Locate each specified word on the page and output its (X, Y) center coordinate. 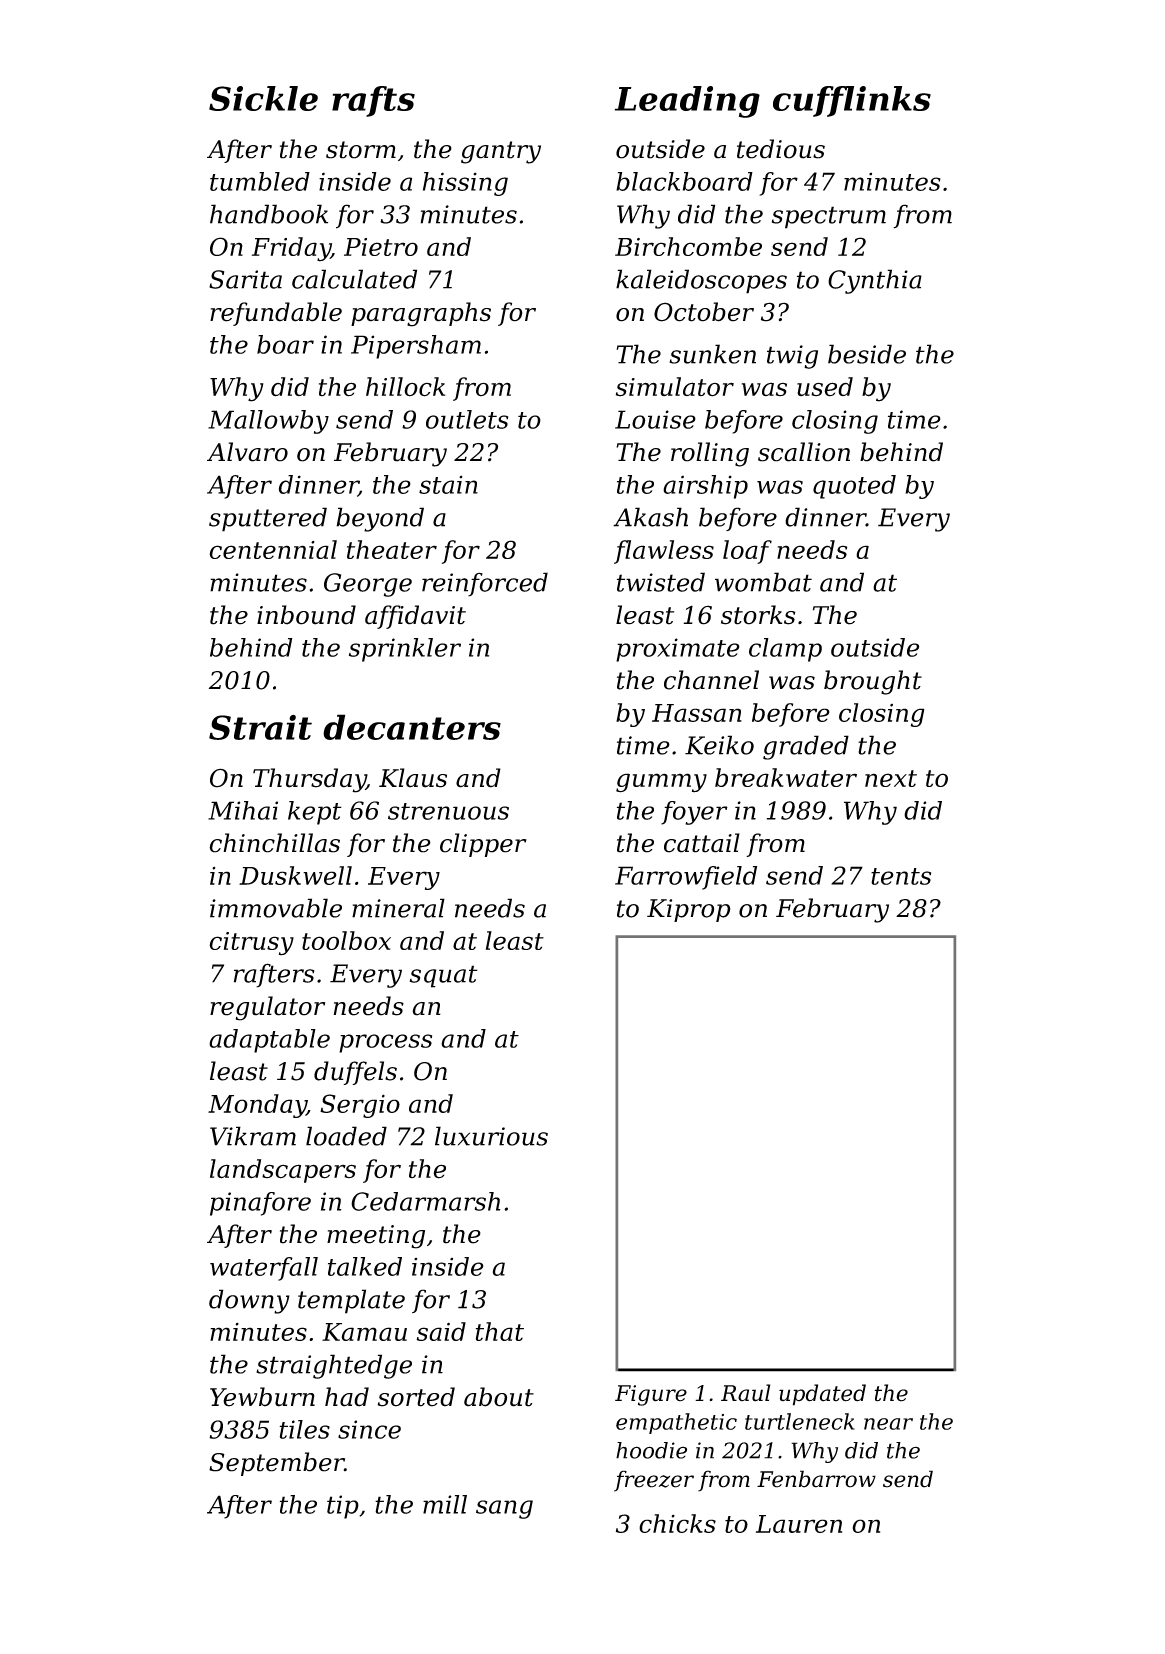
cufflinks (852, 101)
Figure (651, 1395)
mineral (398, 908)
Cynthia (875, 281)
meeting (376, 1237)
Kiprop (689, 910)
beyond (380, 519)
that (500, 1331)
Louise (655, 419)
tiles (304, 1429)
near (888, 1424)
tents (901, 876)
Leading (687, 102)
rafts (373, 101)
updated (822, 1395)
